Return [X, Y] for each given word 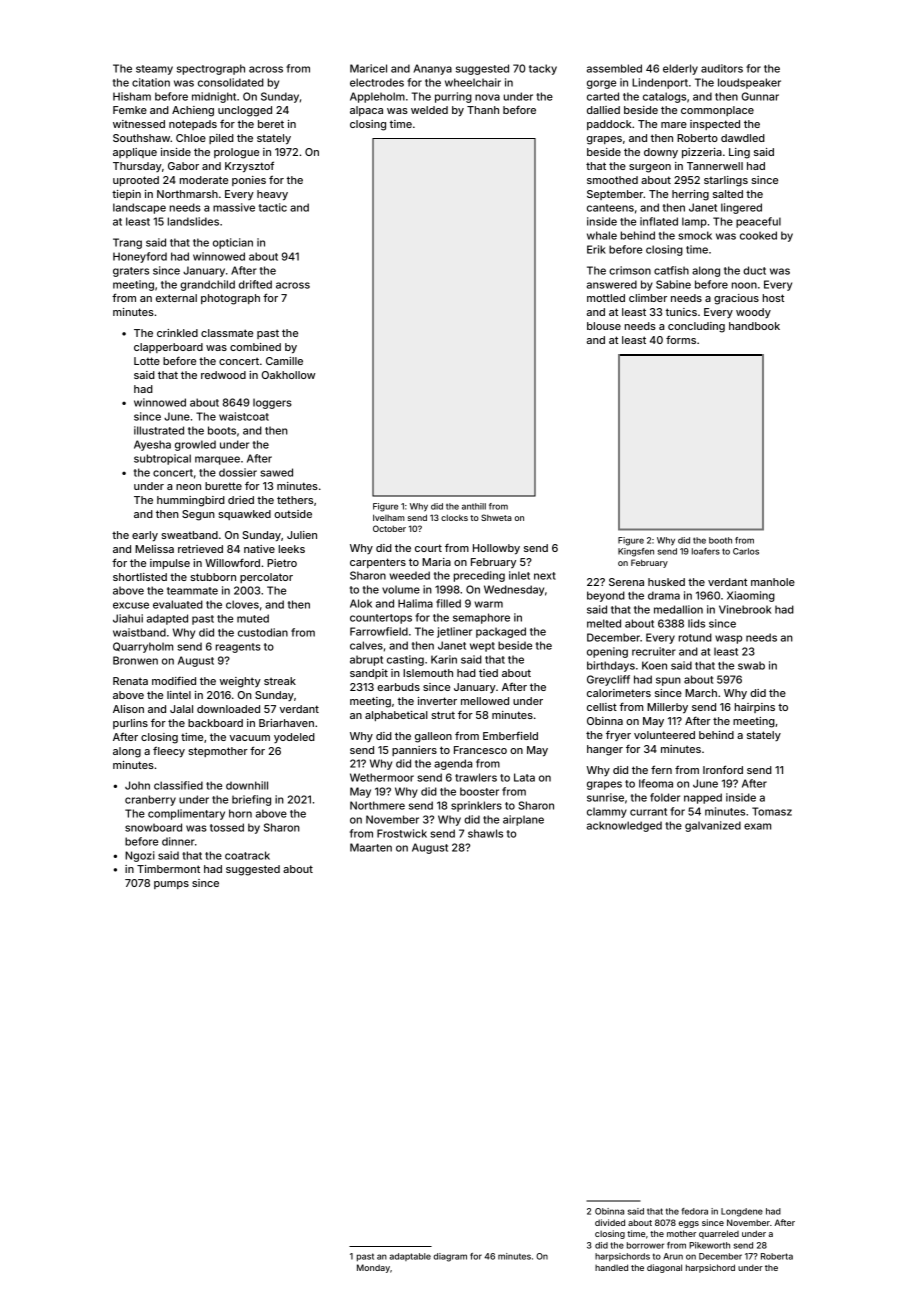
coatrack [247, 855]
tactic [273, 207]
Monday [373, 1268]
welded [429, 110]
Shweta [496, 517]
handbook [754, 326]
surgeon [650, 168]
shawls [485, 833]
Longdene [742, 1212]
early [145, 536]
